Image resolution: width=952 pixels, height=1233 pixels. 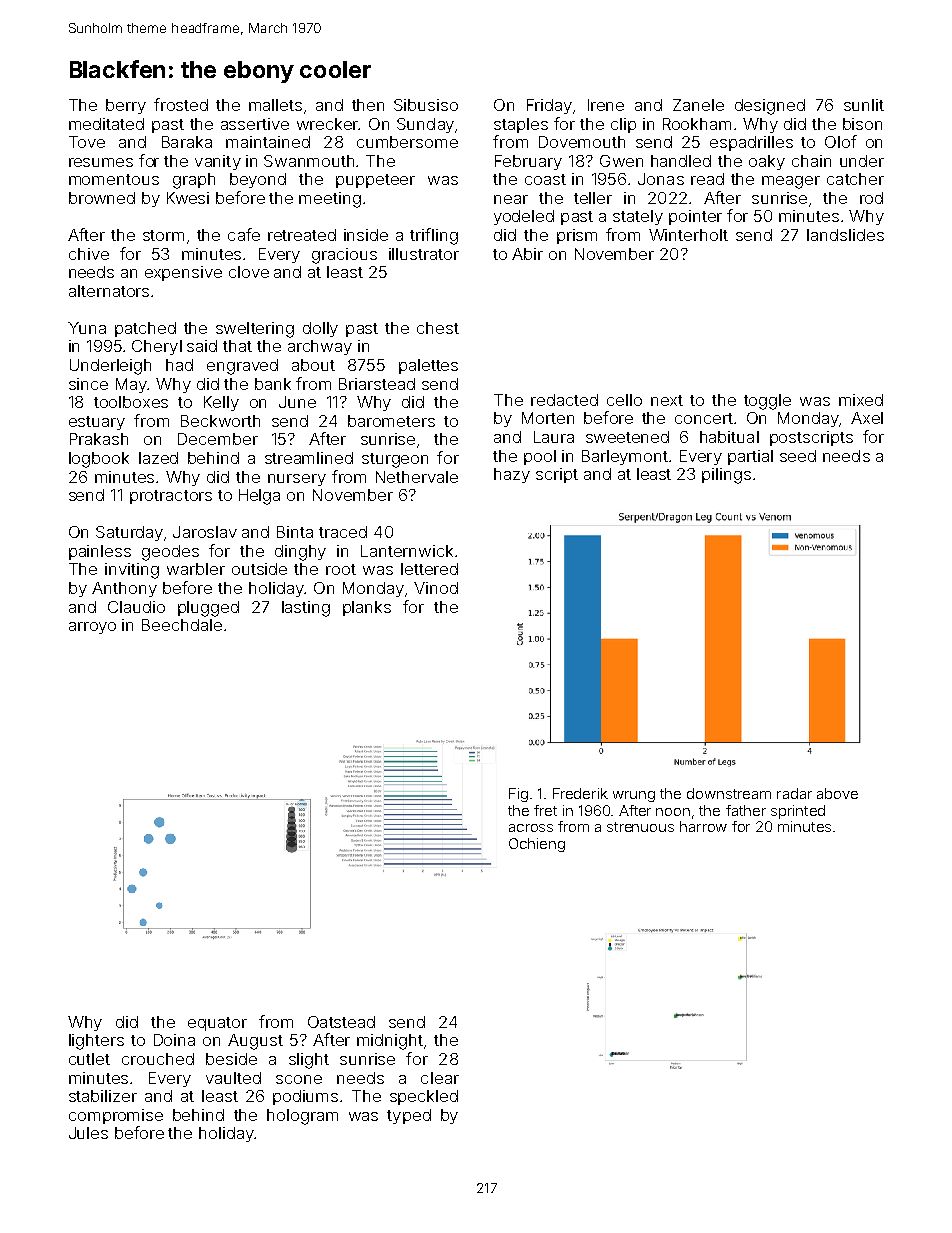 I want to click on Jules, so click(x=88, y=1133).
